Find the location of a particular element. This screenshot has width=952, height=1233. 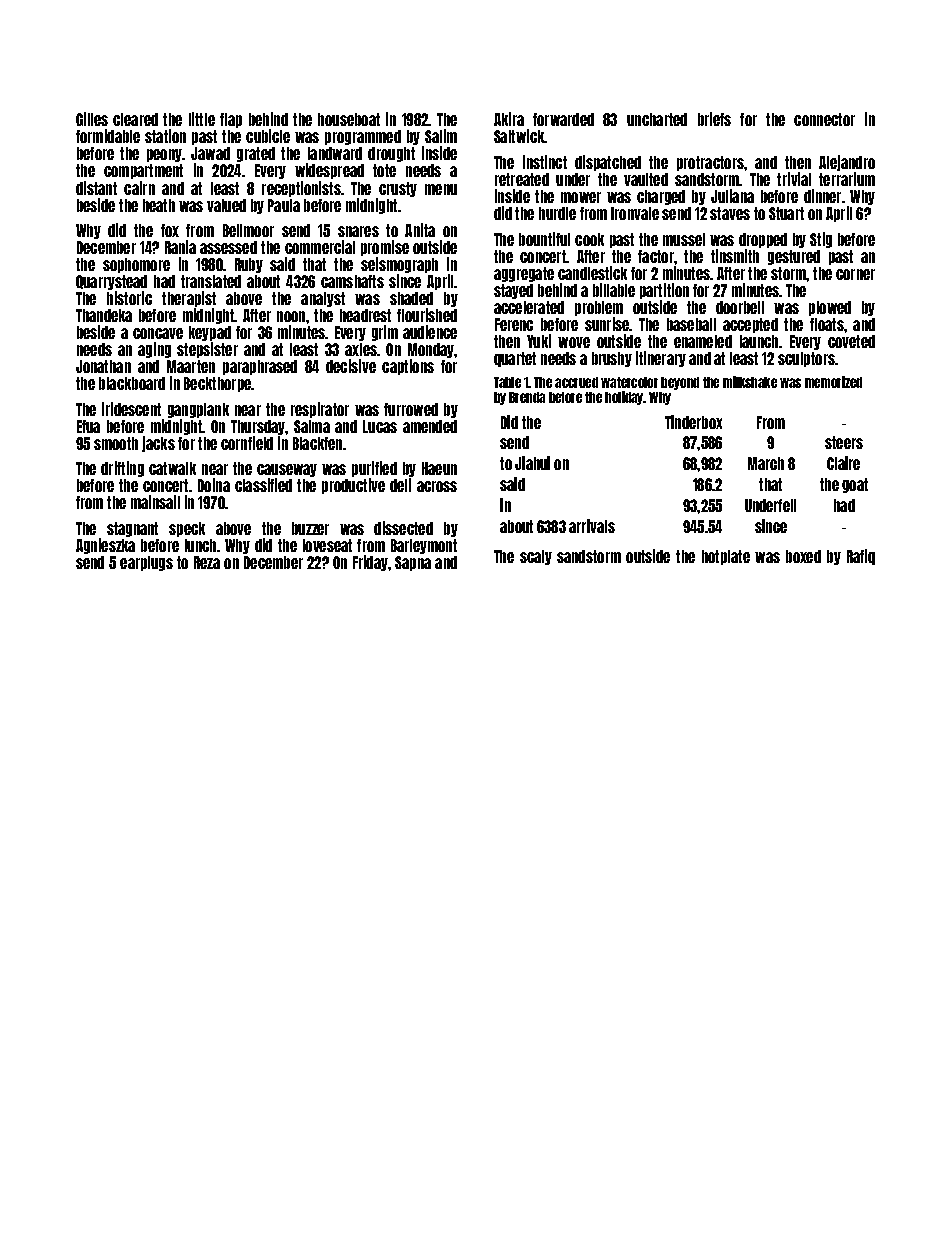

Sapna is located at coordinates (413, 563).
